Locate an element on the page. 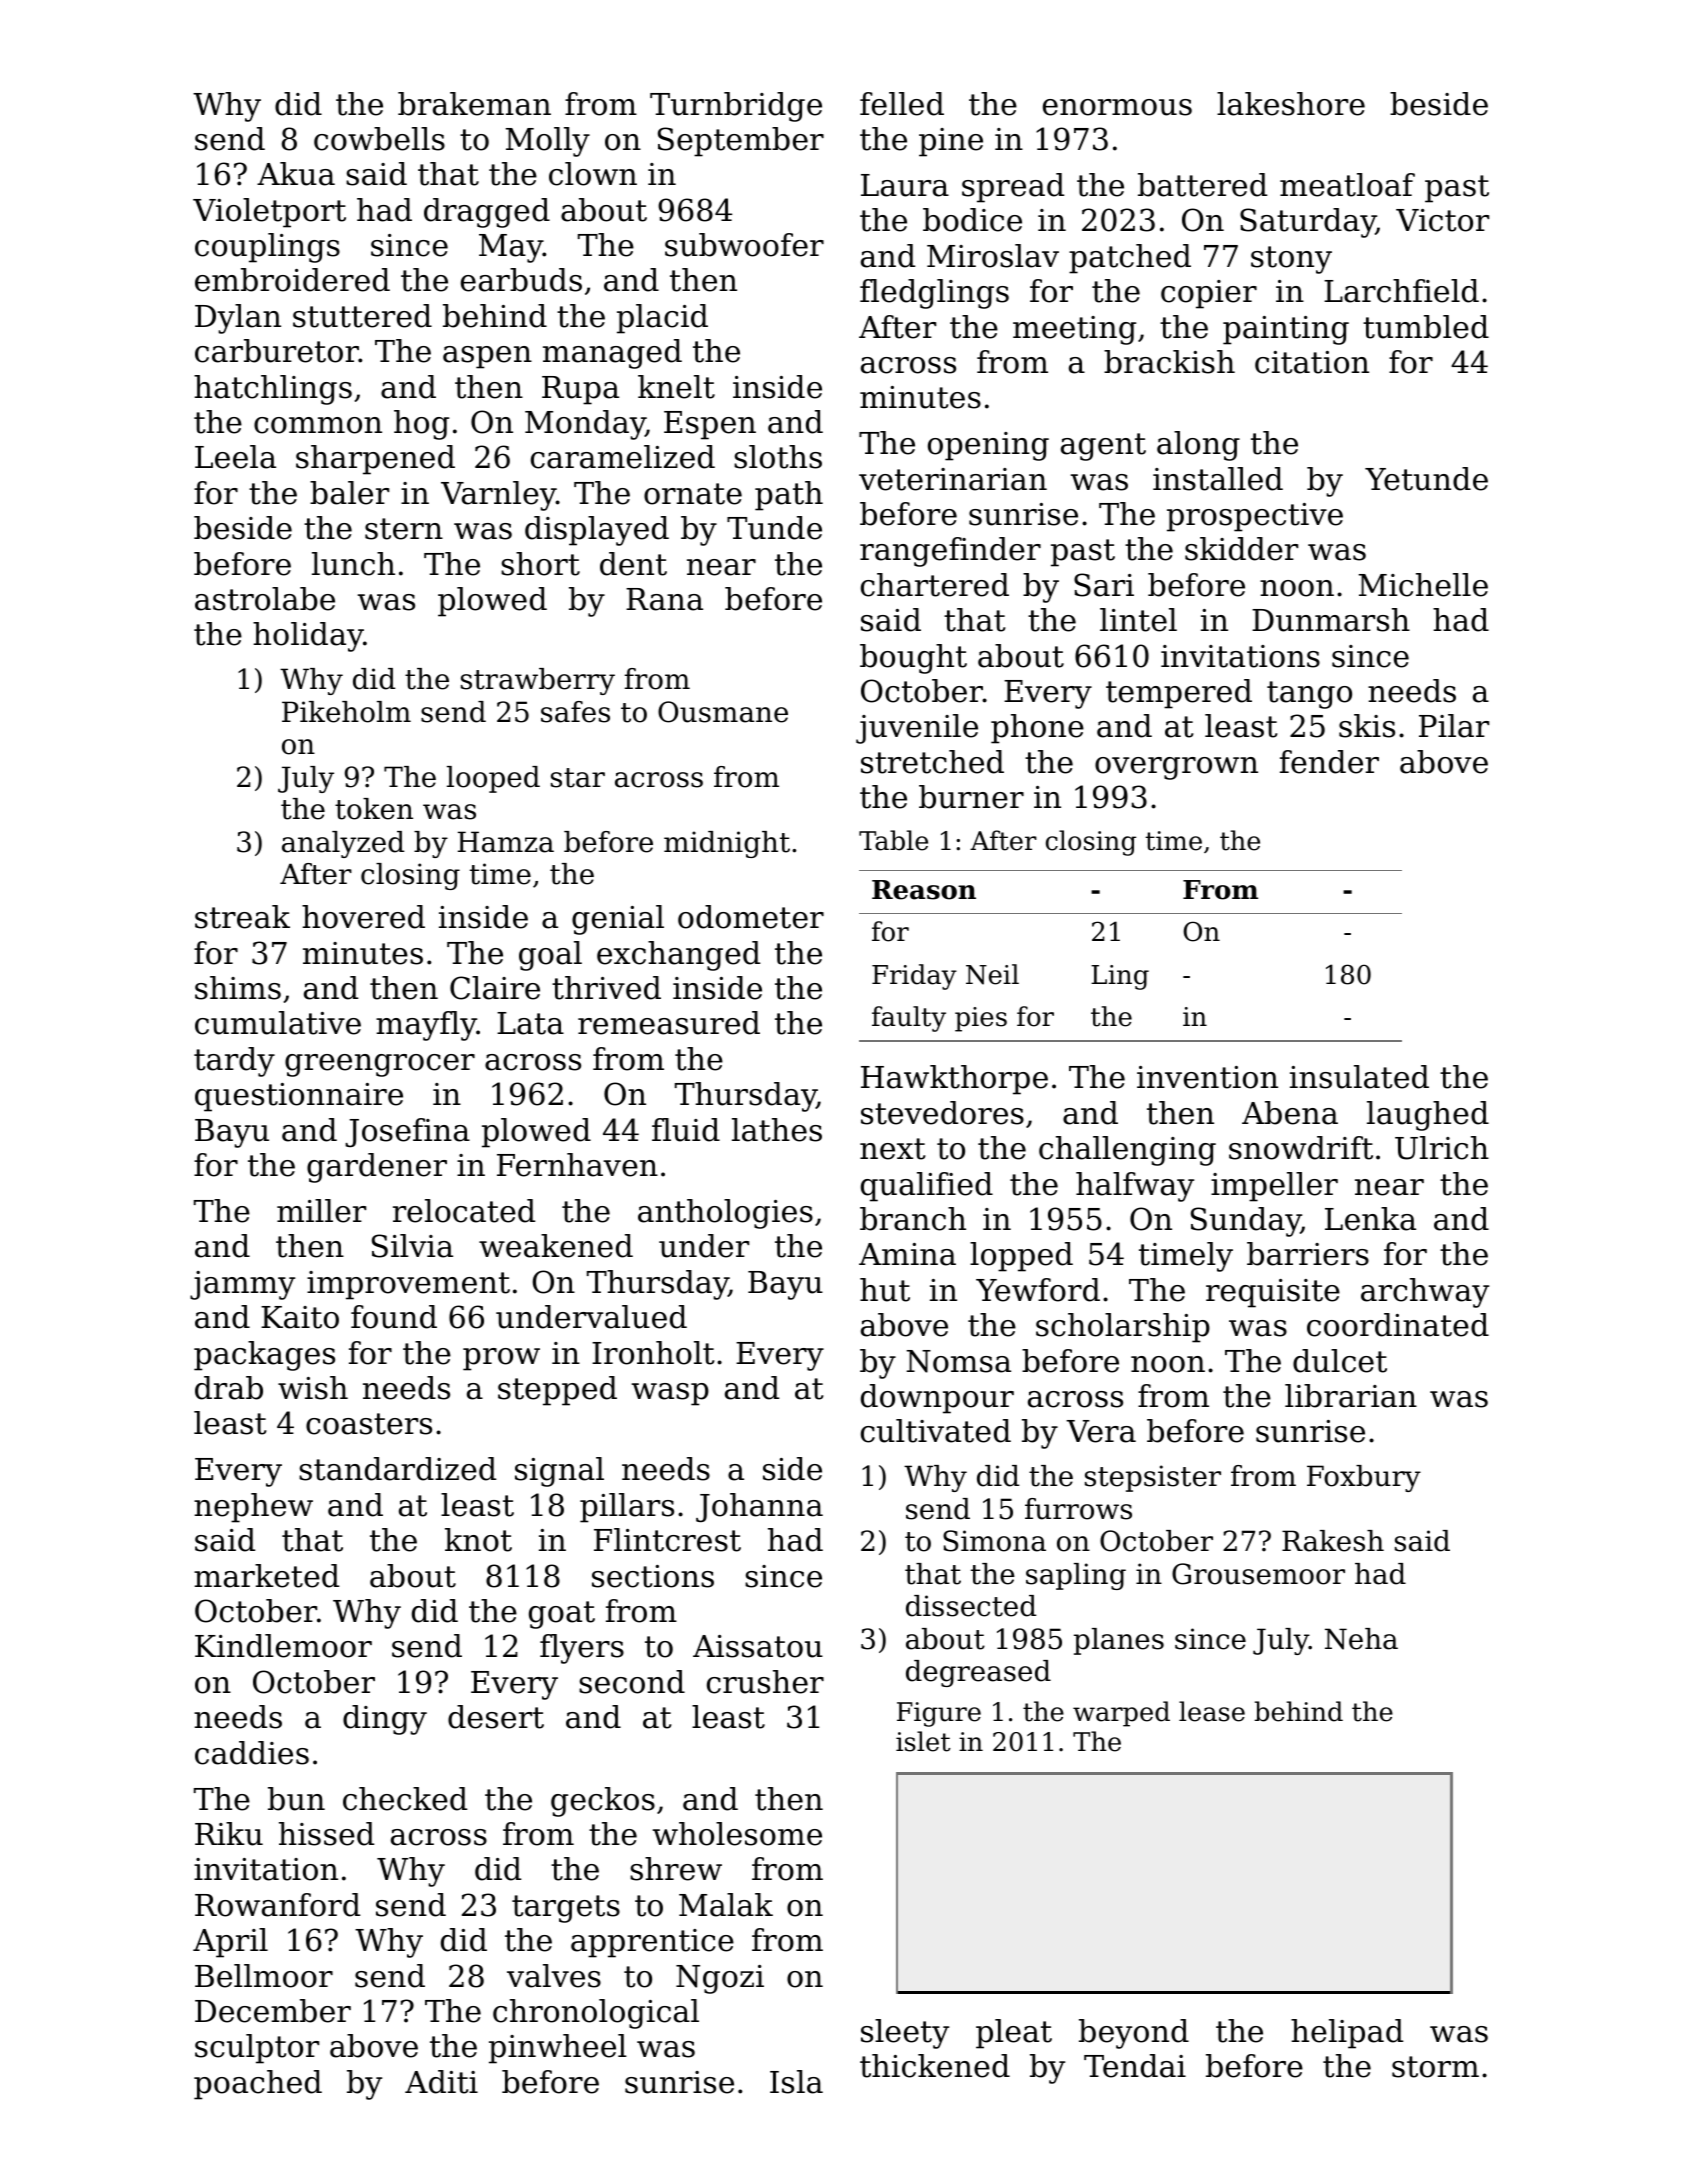  subwoofer is located at coordinates (744, 245).
